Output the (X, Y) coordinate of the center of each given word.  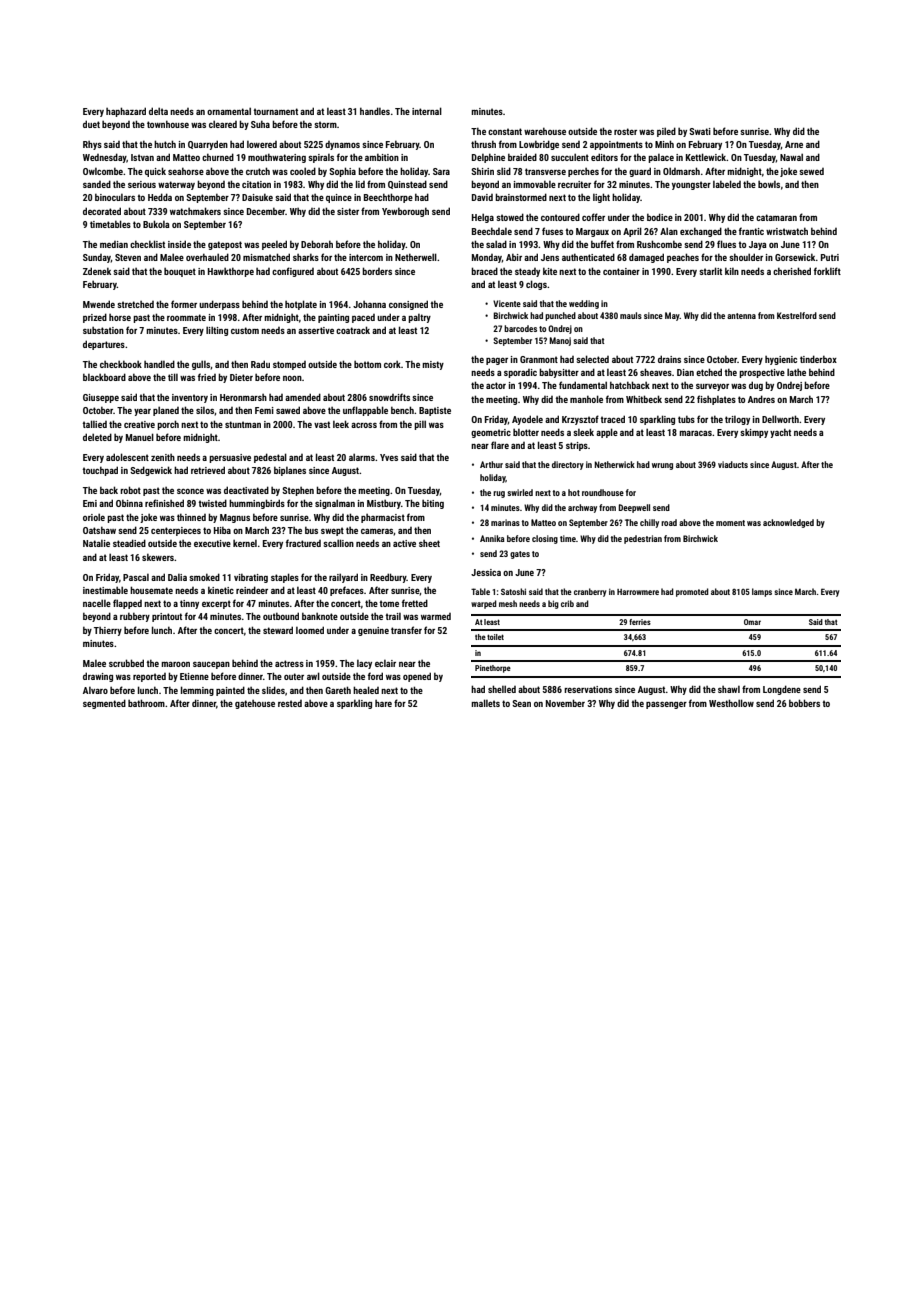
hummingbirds (257, 504)
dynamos (342, 145)
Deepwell (634, 508)
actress (289, 663)
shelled (502, 689)
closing (545, 539)
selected (592, 359)
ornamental (229, 111)
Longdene (782, 690)
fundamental (583, 385)
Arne (794, 144)
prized (95, 318)
